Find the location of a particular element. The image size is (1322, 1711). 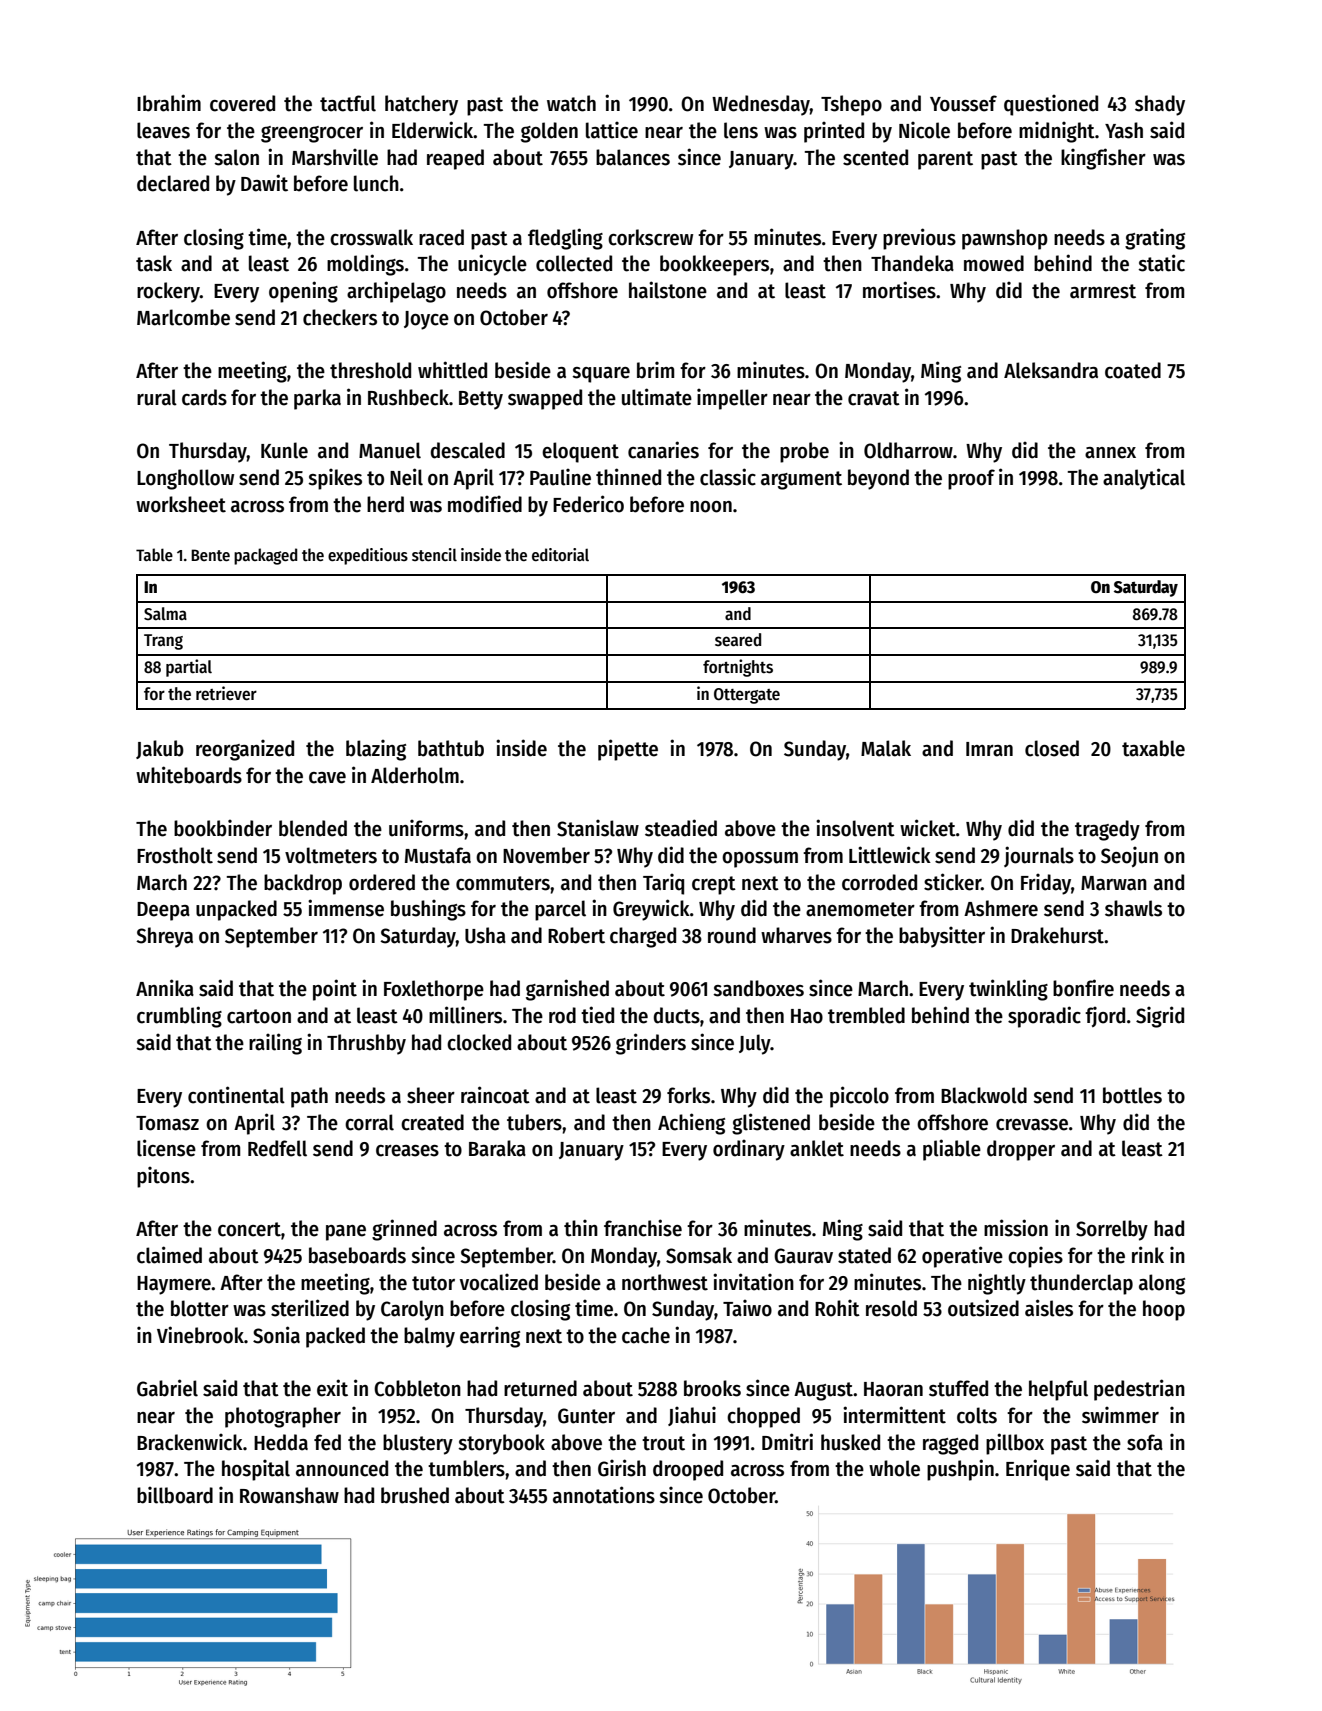

analytical is located at coordinates (1144, 479).
